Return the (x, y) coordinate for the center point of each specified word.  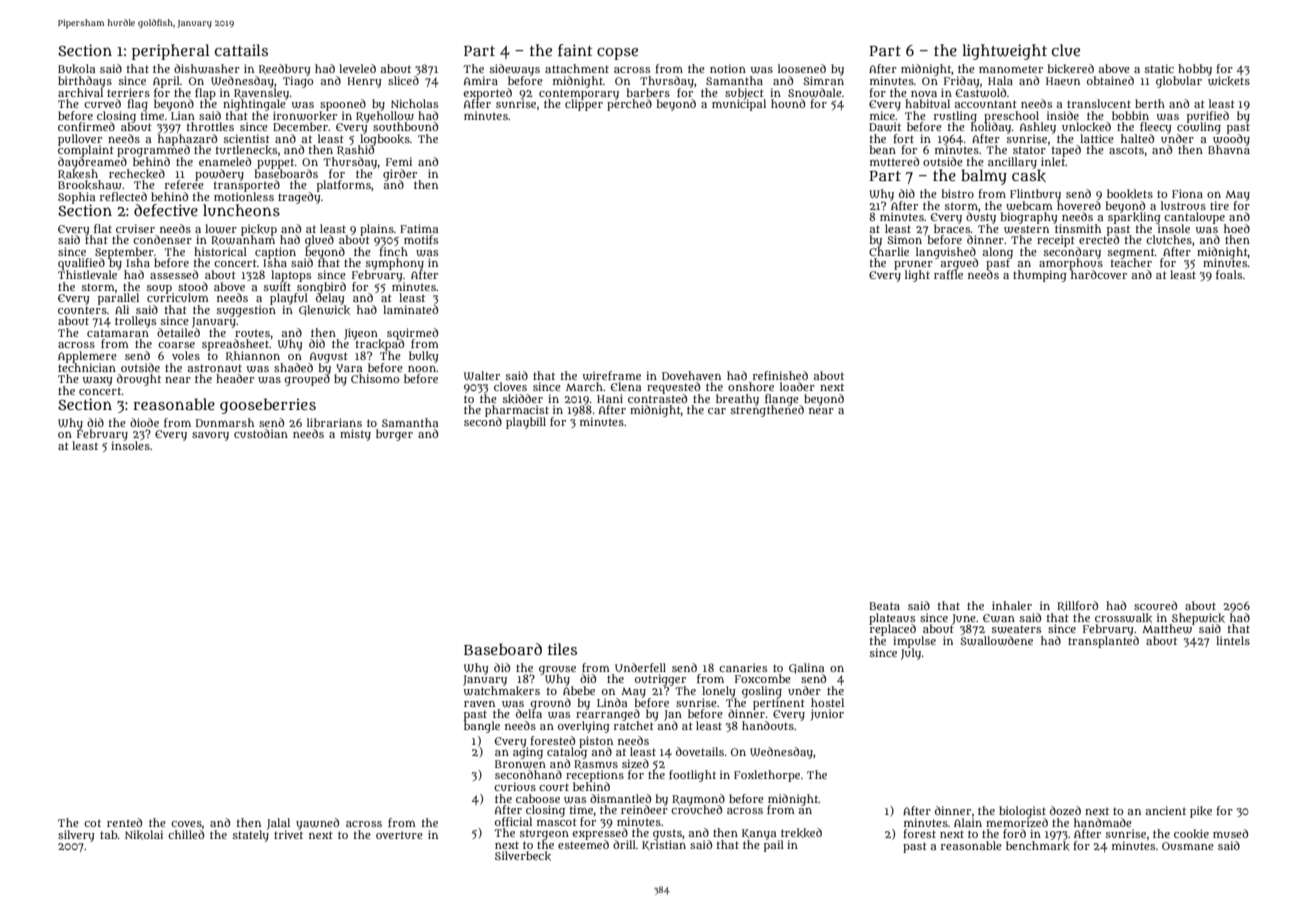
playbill (526, 423)
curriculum (178, 297)
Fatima (419, 228)
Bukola (76, 69)
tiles (562, 649)
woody (1231, 140)
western (1026, 229)
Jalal (278, 824)
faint (575, 50)
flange (782, 399)
